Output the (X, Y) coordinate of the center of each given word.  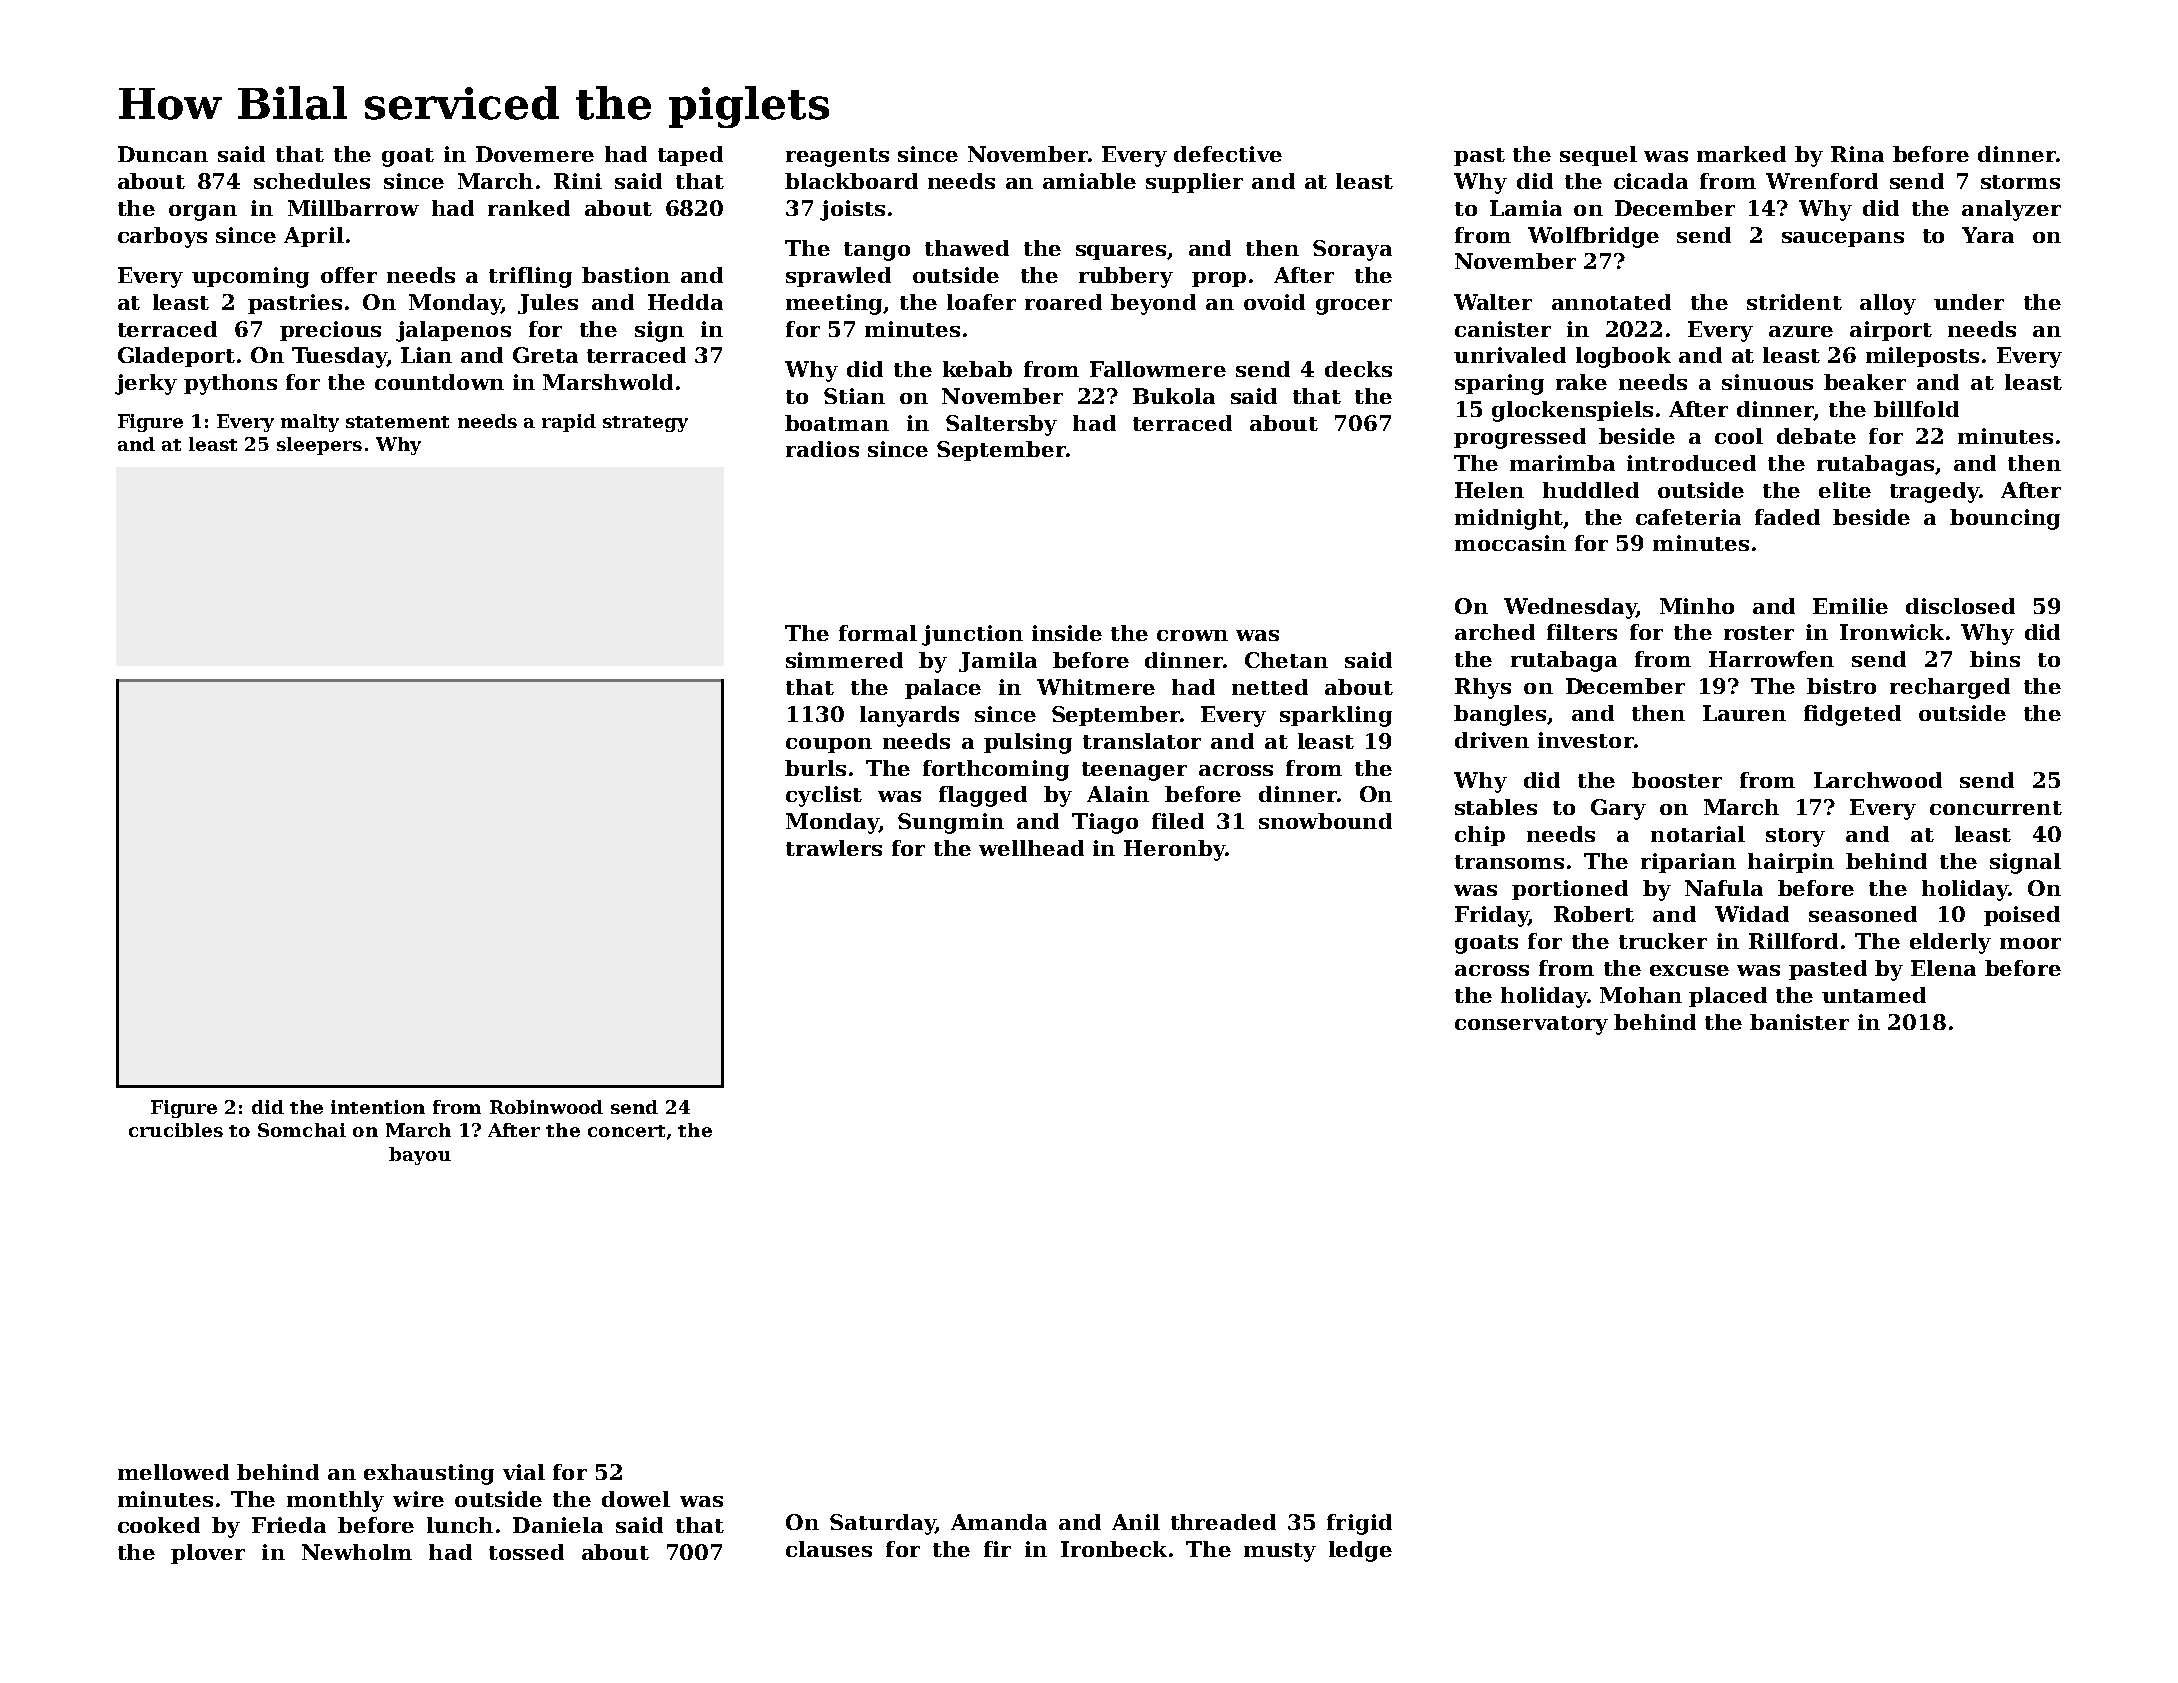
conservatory (1531, 1025)
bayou (420, 1156)
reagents (837, 157)
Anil (1136, 1522)
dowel (636, 1499)
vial (524, 1472)
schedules (312, 181)
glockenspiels (1572, 411)
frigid (1359, 1524)
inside (1067, 633)
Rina (1857, 154)
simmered (844, 660)
